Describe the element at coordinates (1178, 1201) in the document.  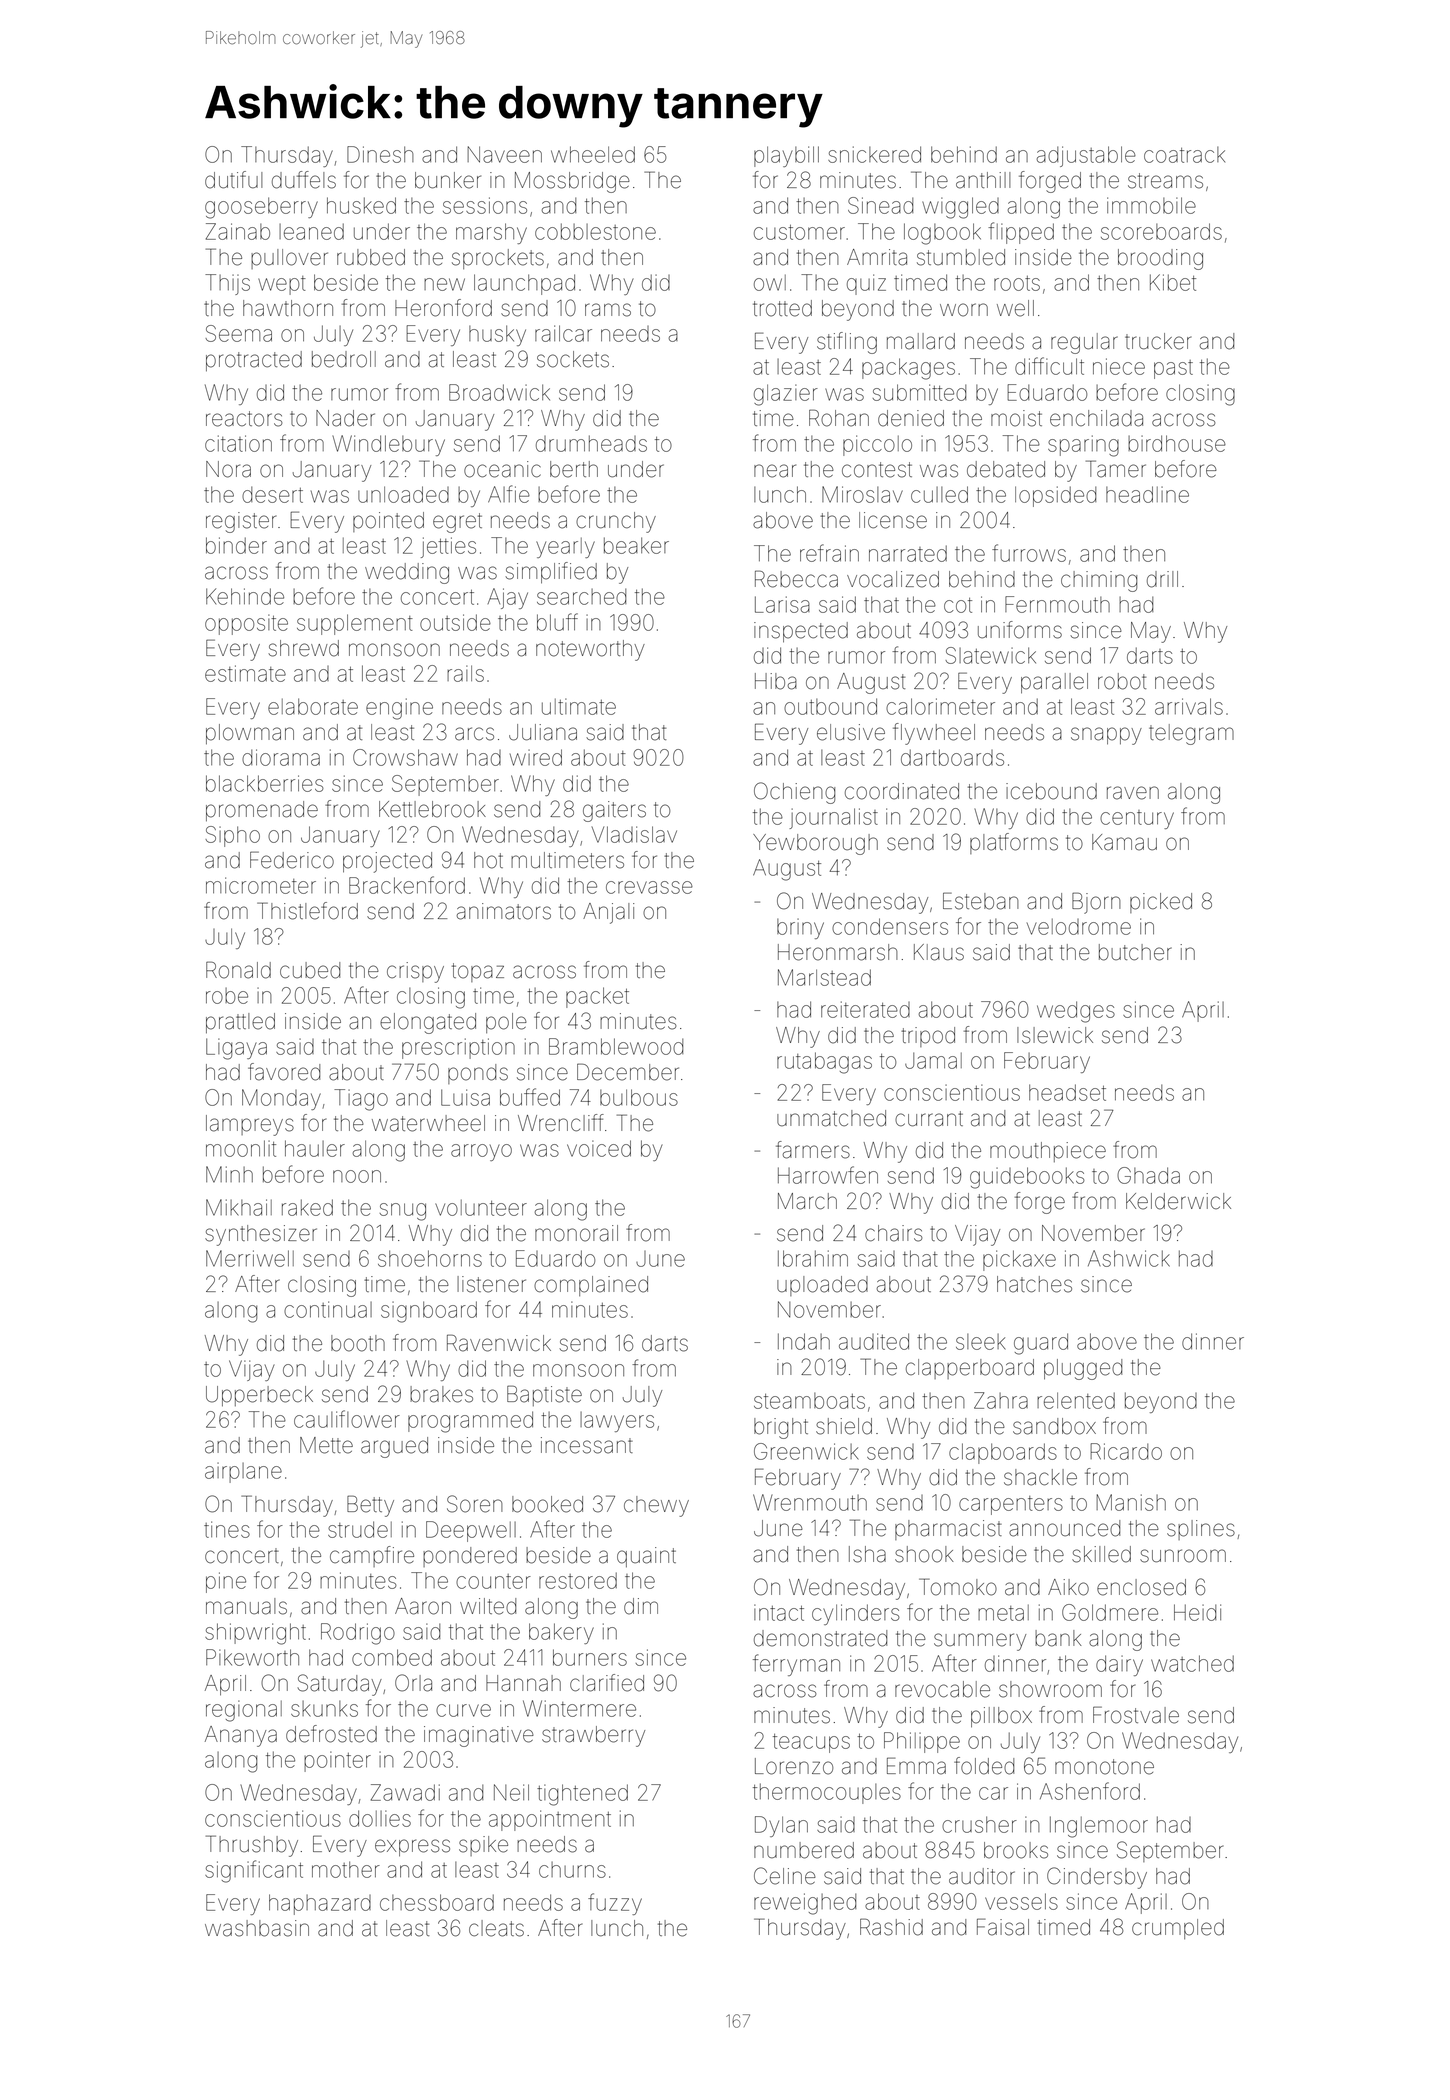
I see `Kelderwick` at that location.
